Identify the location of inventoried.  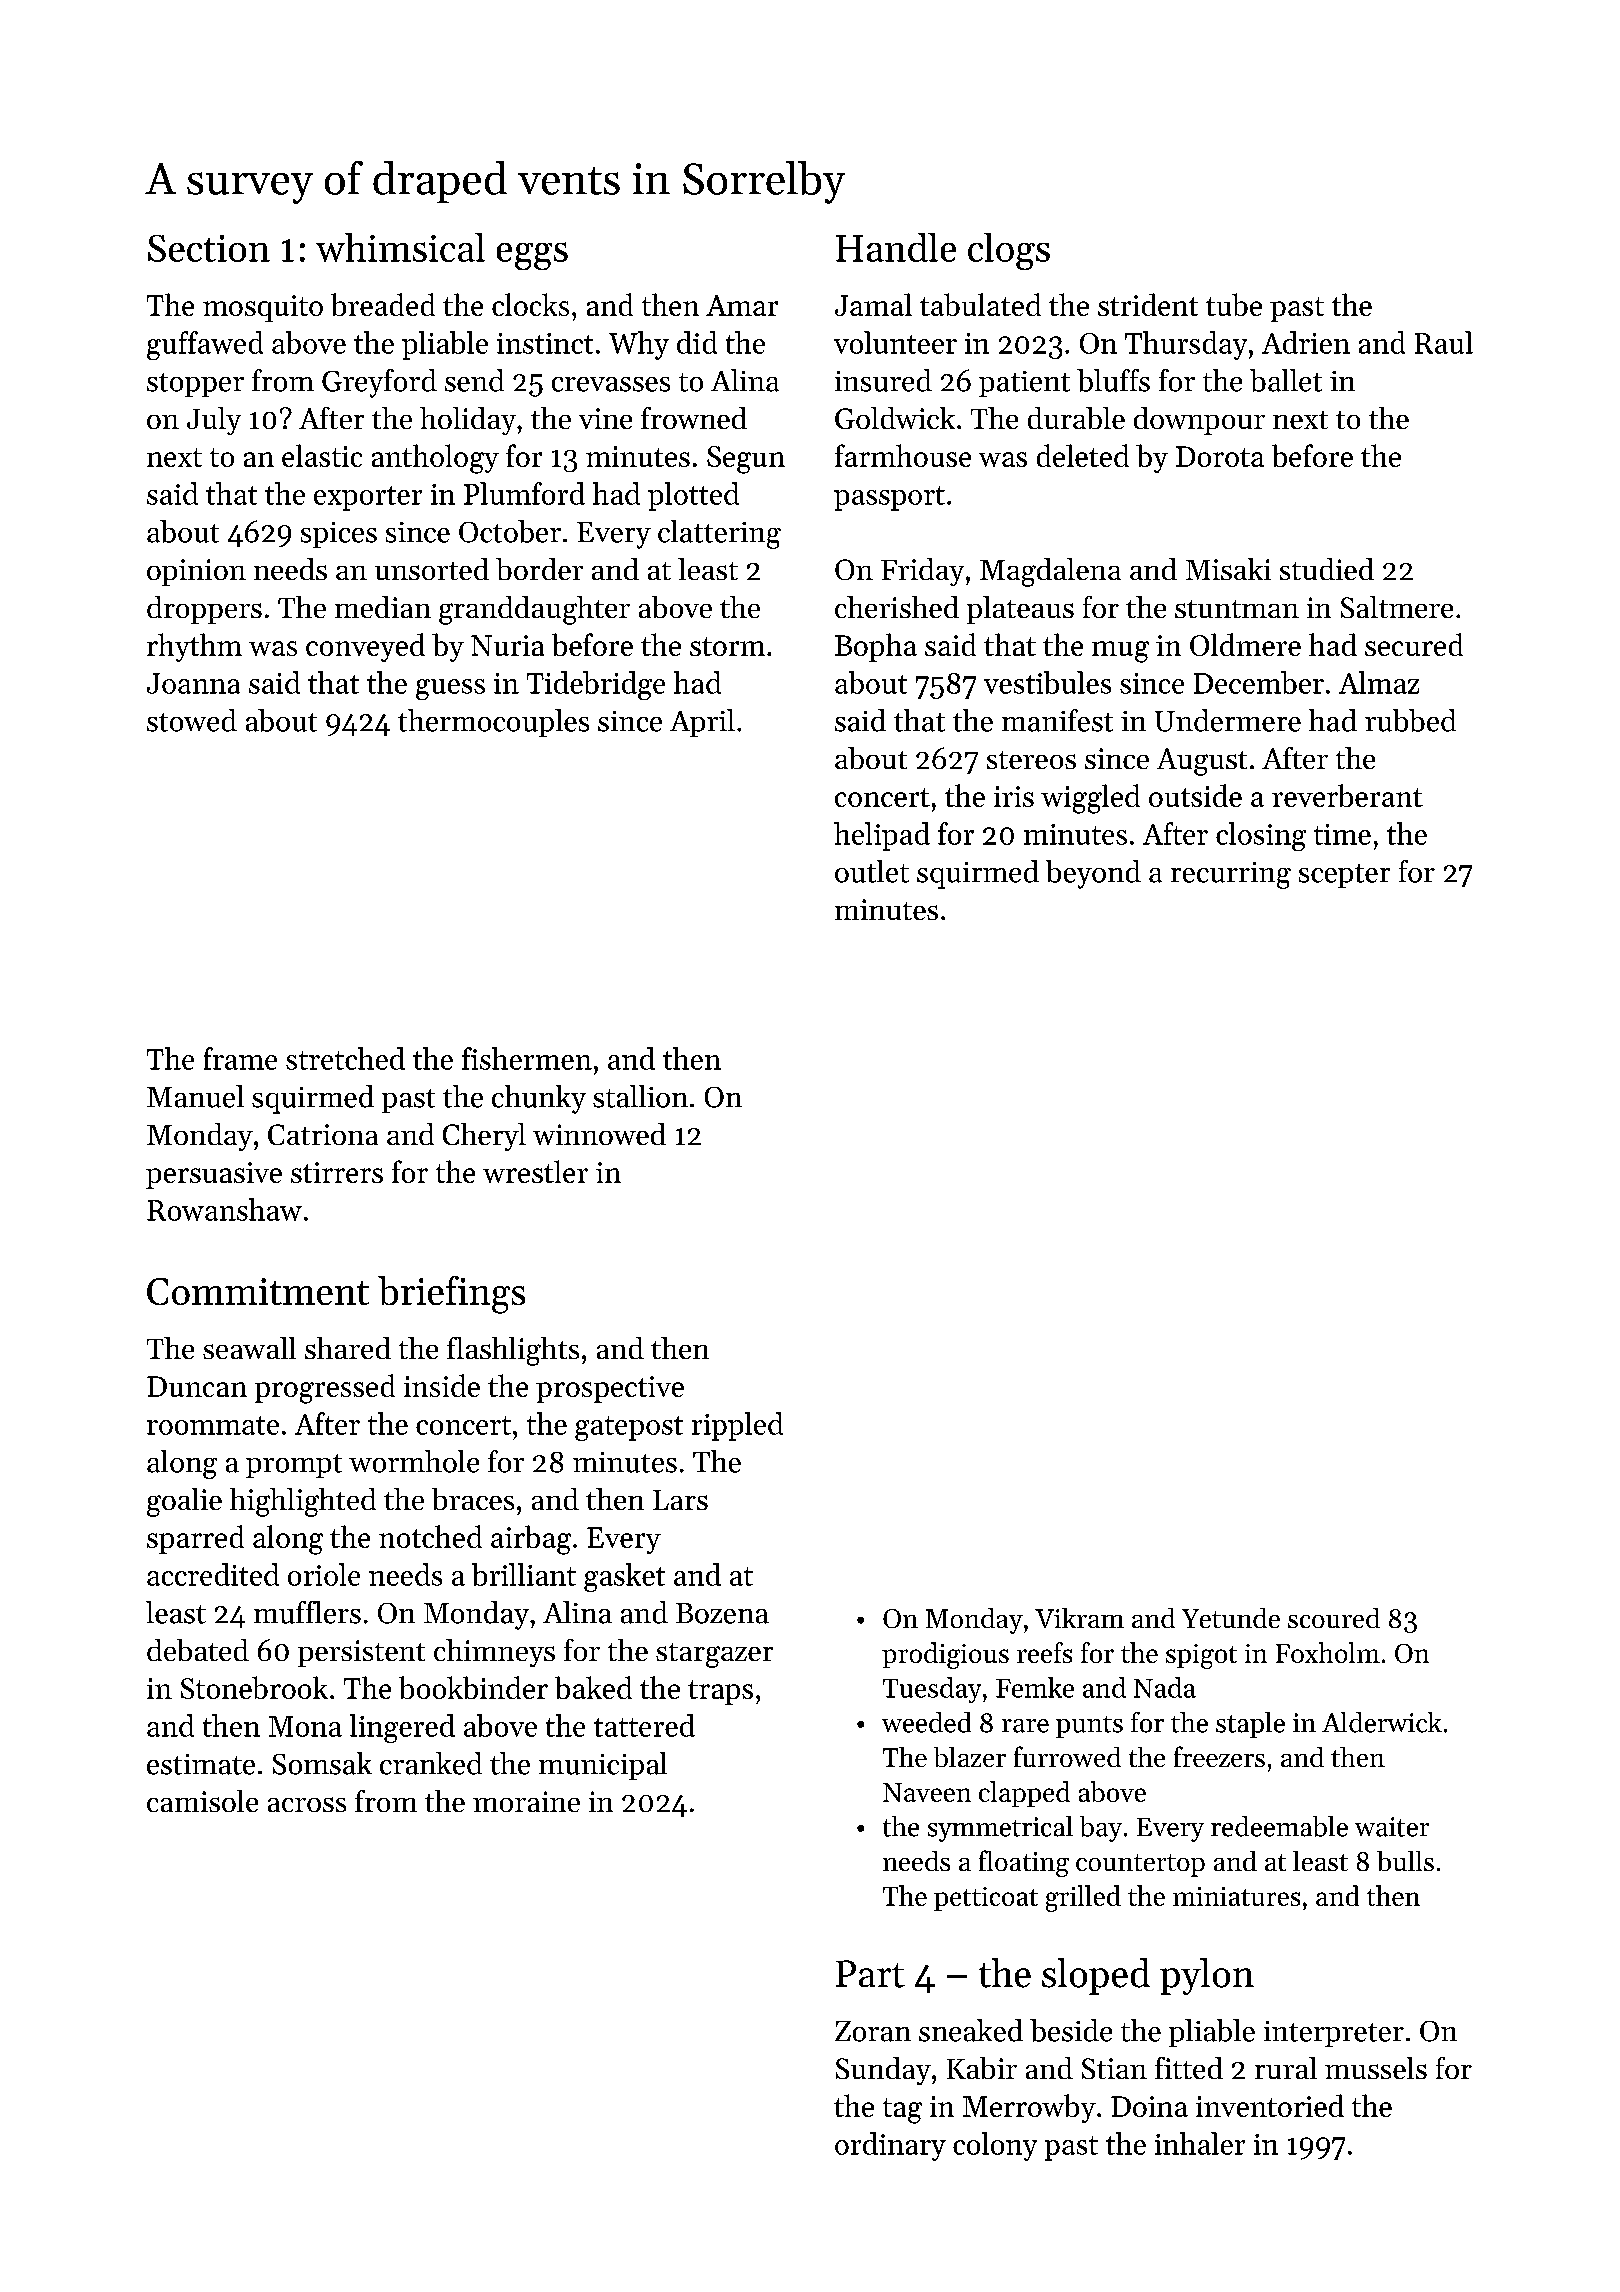
(1270, 2105).
